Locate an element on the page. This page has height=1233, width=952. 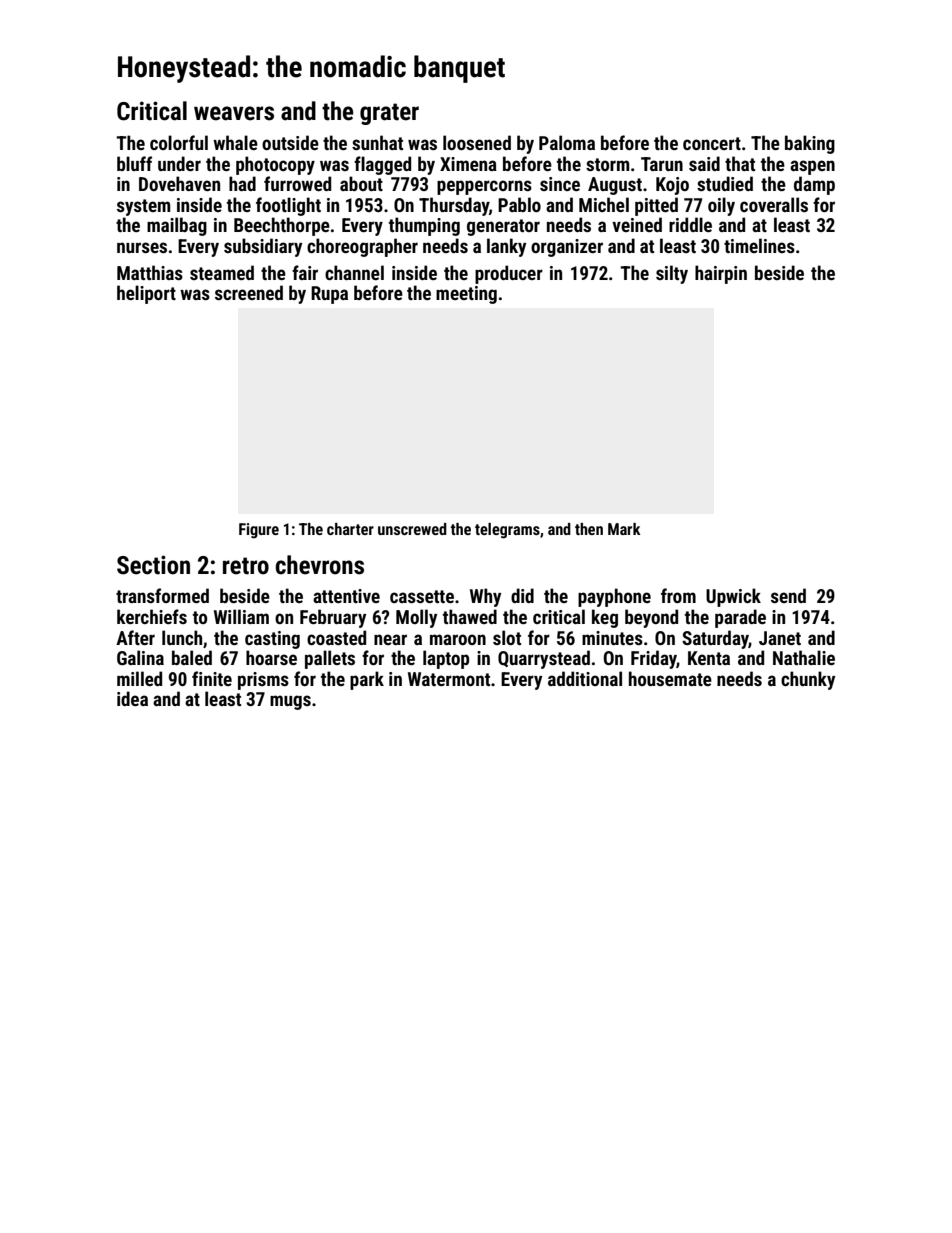
did is located at coordinates (522, 595).
